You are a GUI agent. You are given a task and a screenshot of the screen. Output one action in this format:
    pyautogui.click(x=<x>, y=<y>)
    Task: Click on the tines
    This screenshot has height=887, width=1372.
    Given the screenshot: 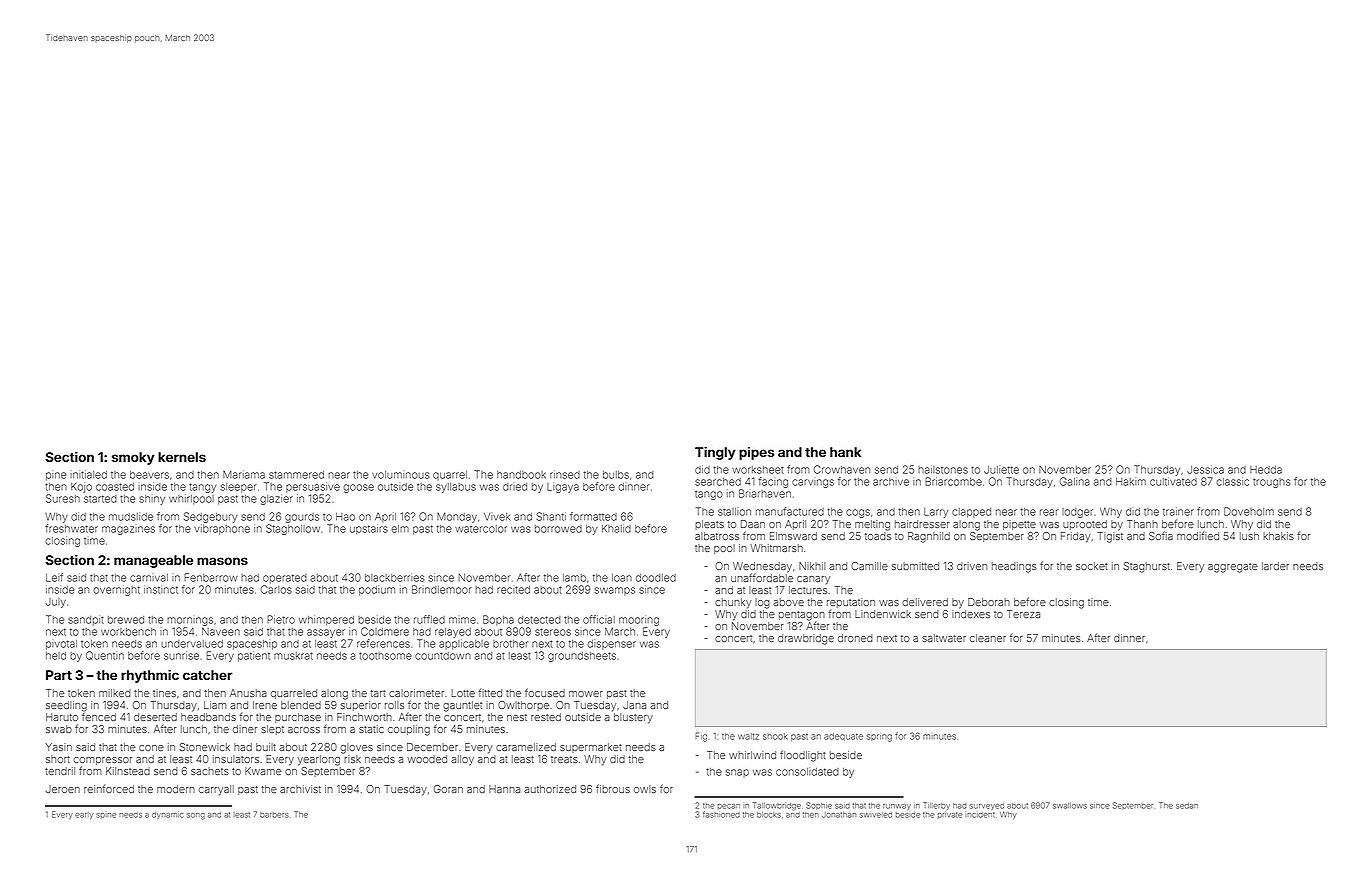 What is the action you would take?
    pyautogui.click(x=164, y=693)
